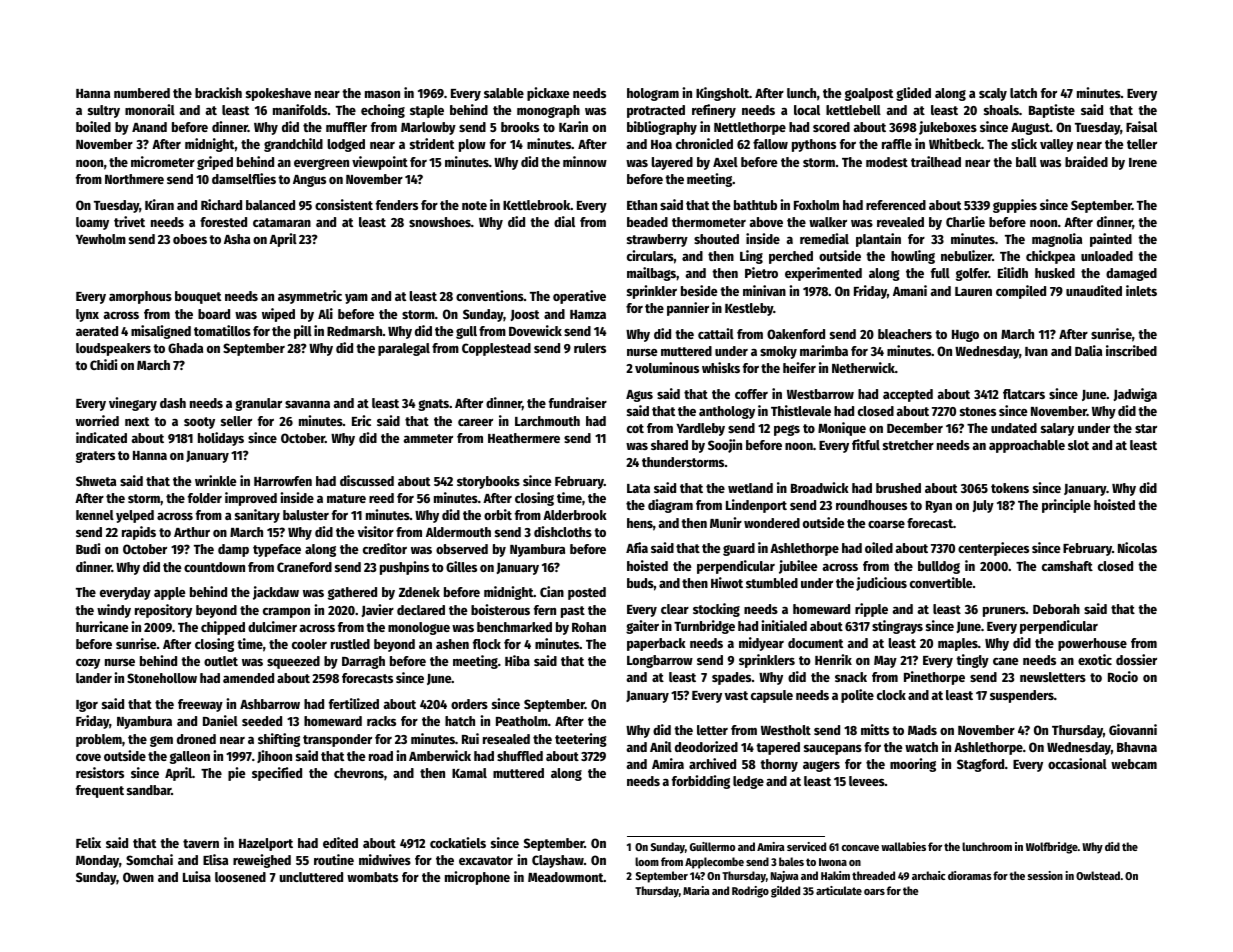 Image resolution: width=1233 pixels, height=952 pixels. What do you see at coordinates (221, 439) in the image?
I see `holidays` at bounding box center [221, 439].
